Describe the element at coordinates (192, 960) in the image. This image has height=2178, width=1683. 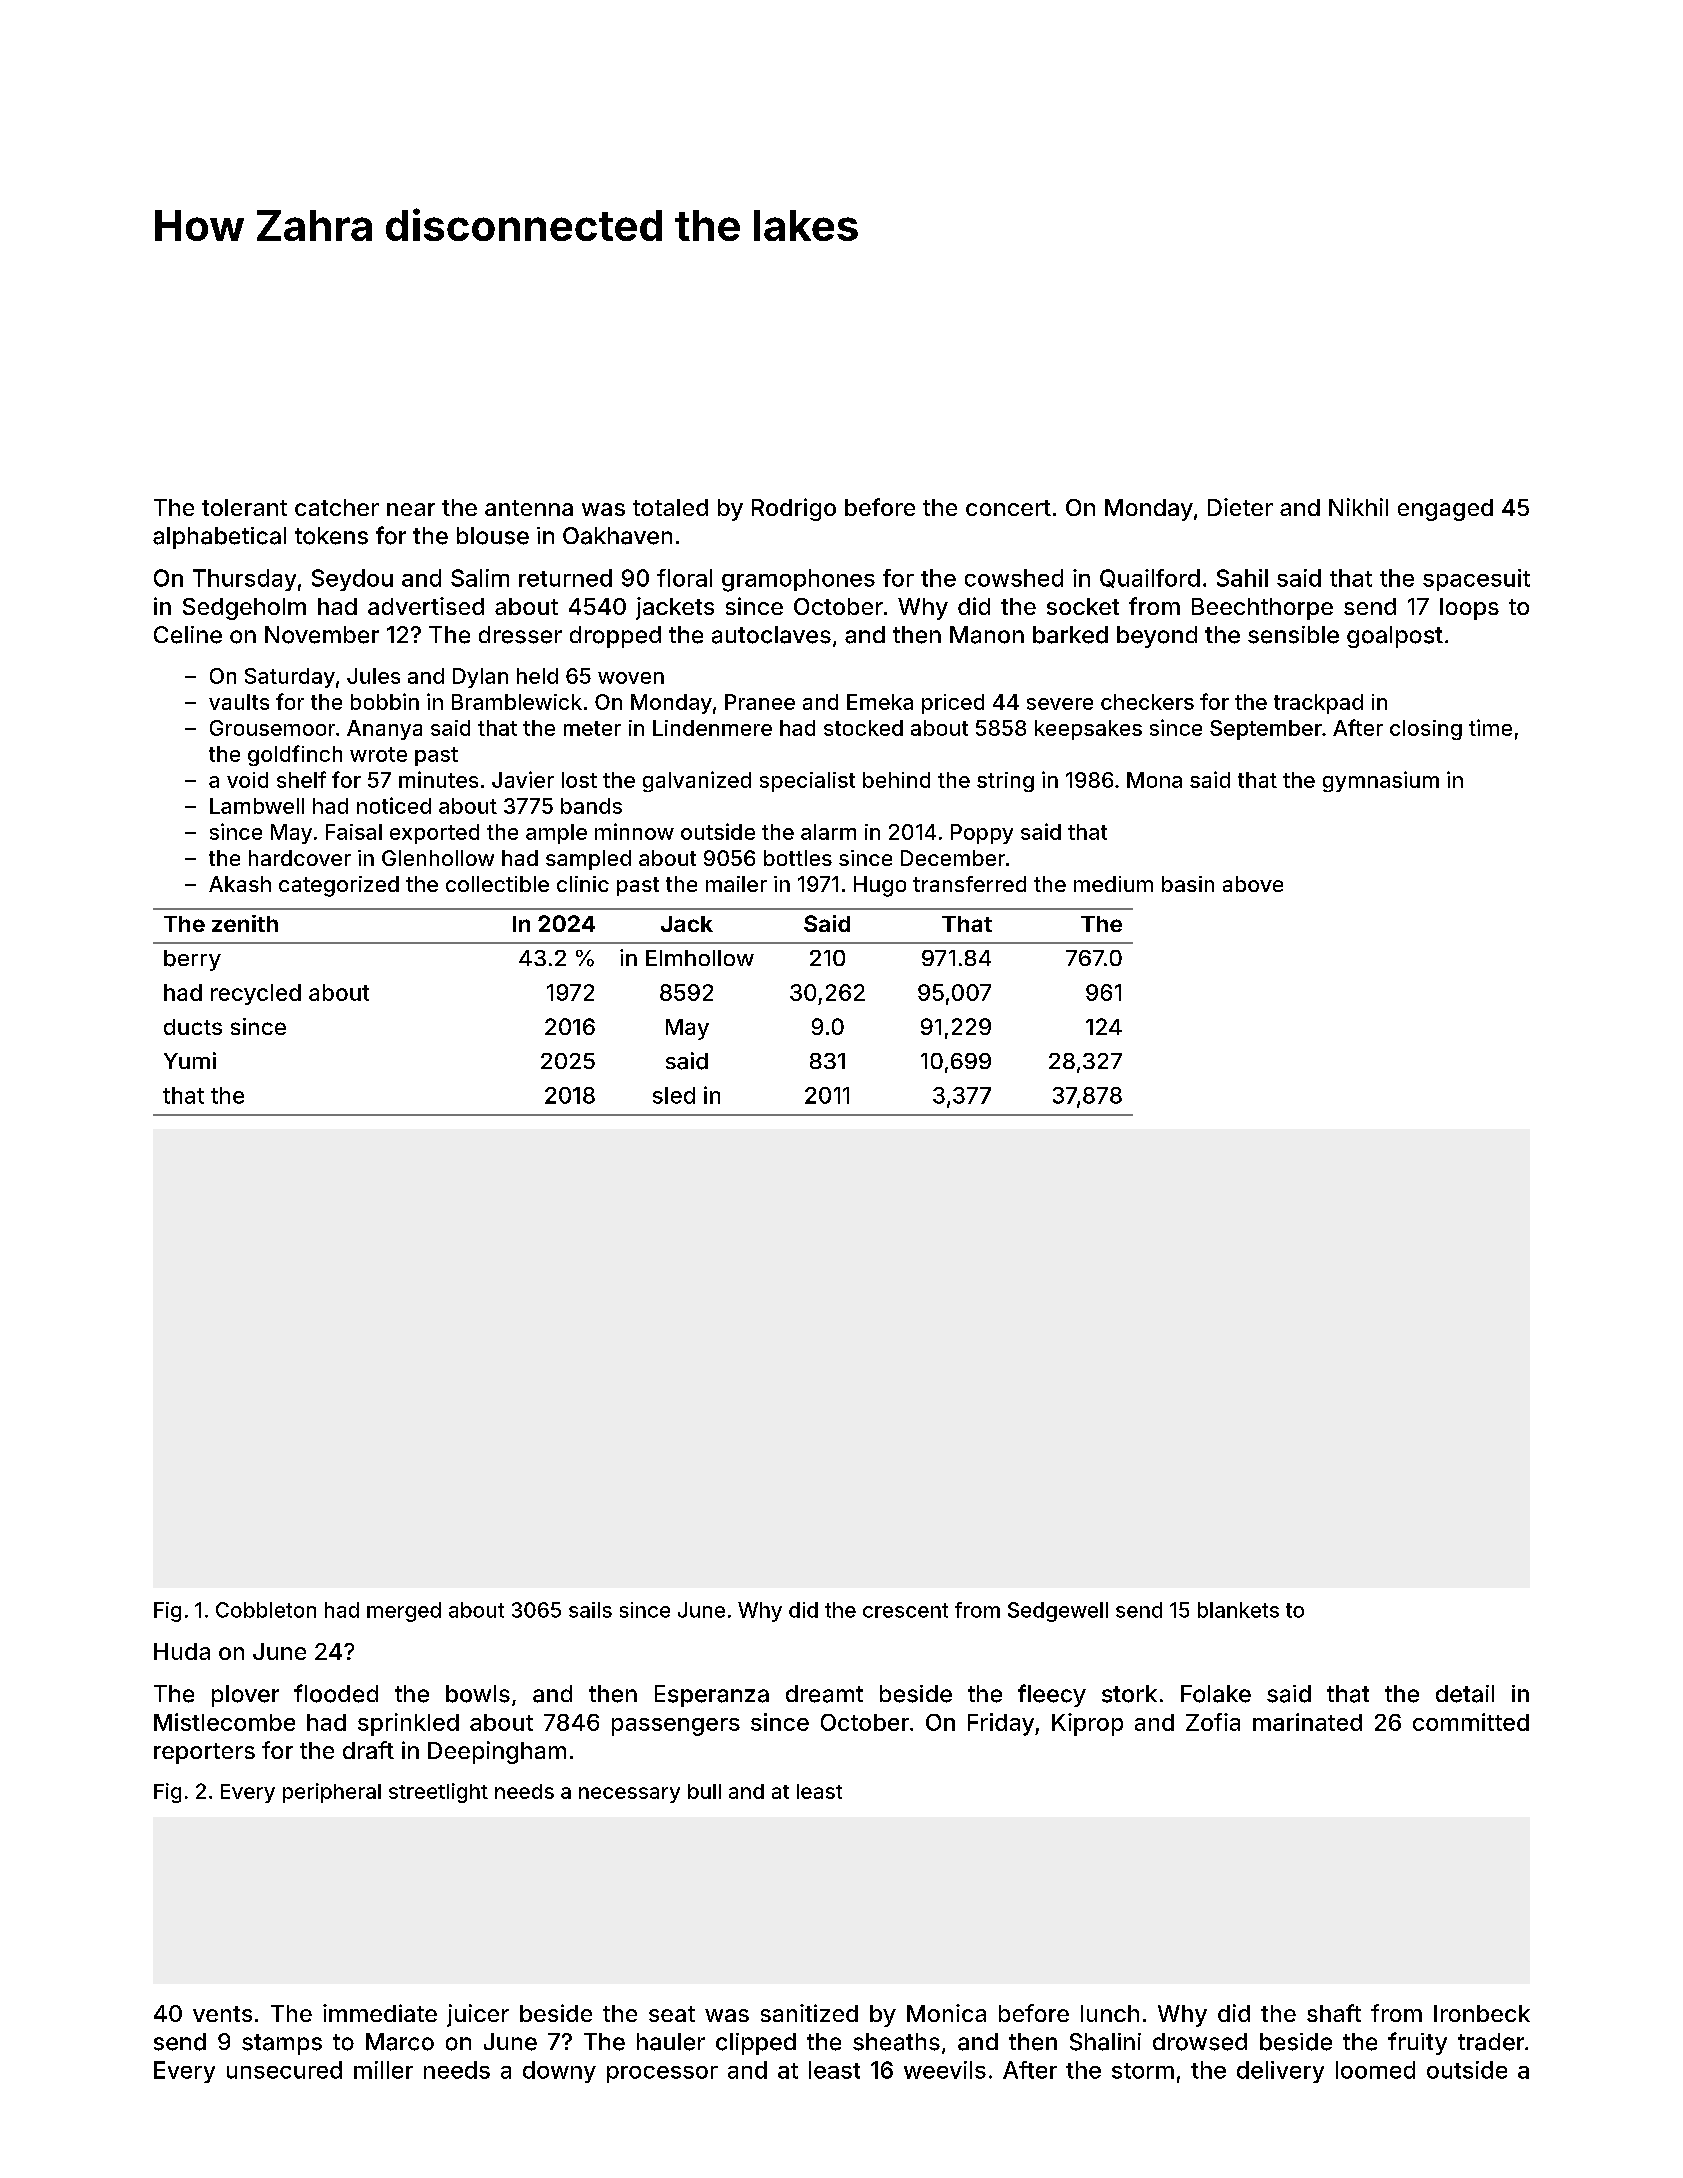
I see `berry` at that location.
